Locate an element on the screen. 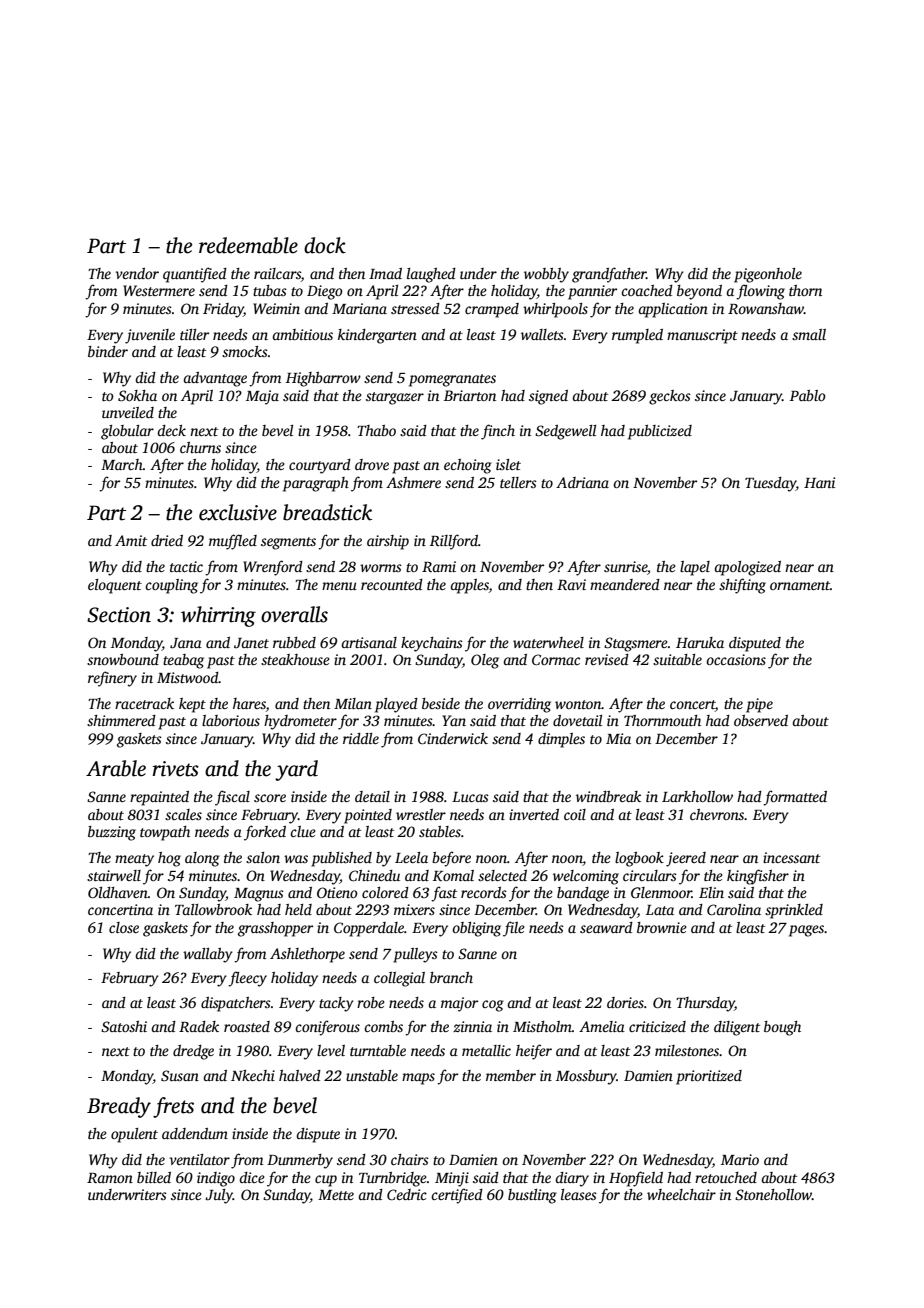  wobbly is located at coordinates (546, 275).
